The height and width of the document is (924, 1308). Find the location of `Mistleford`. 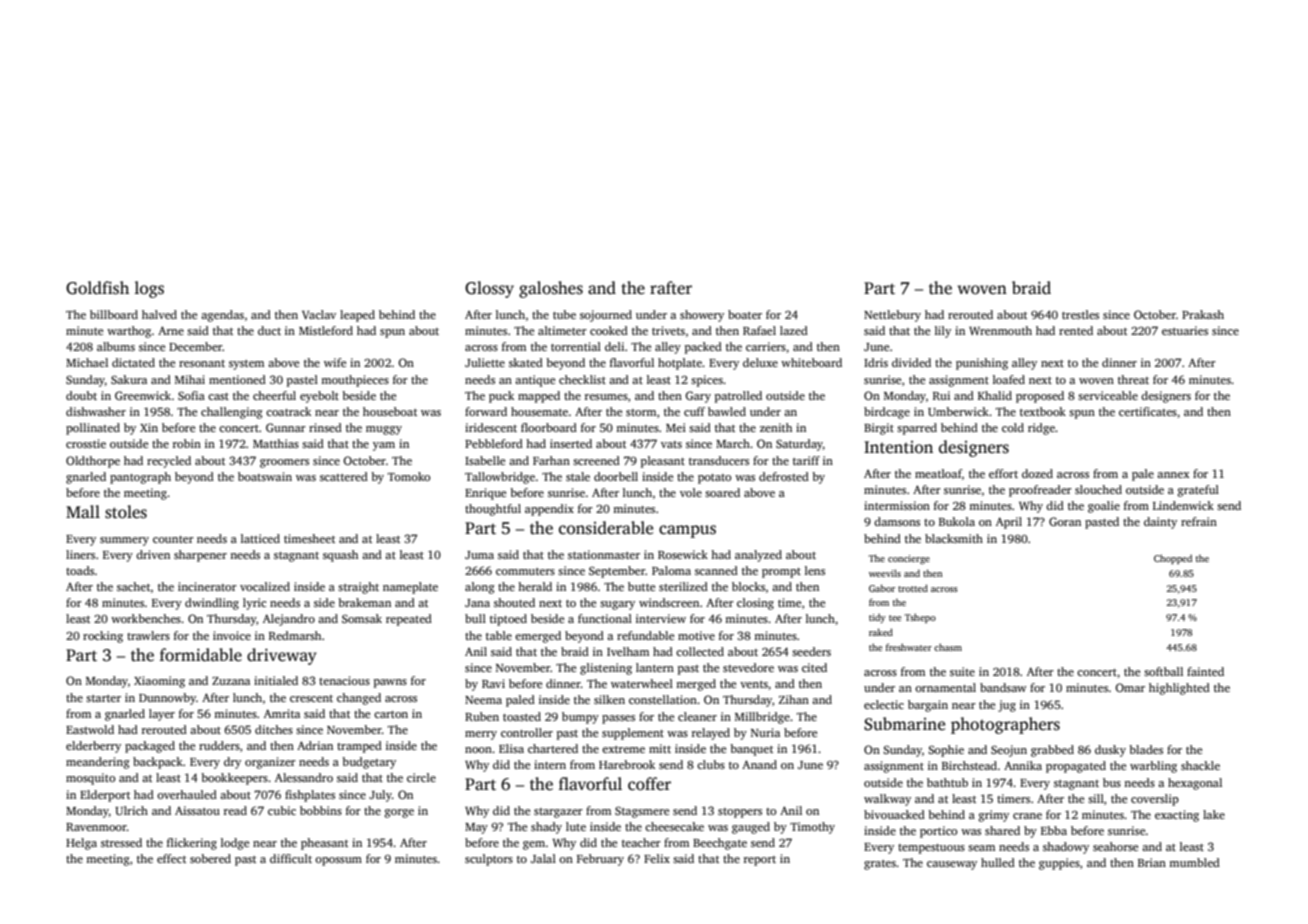

Mistleford is located at coordinates (326, 330).
